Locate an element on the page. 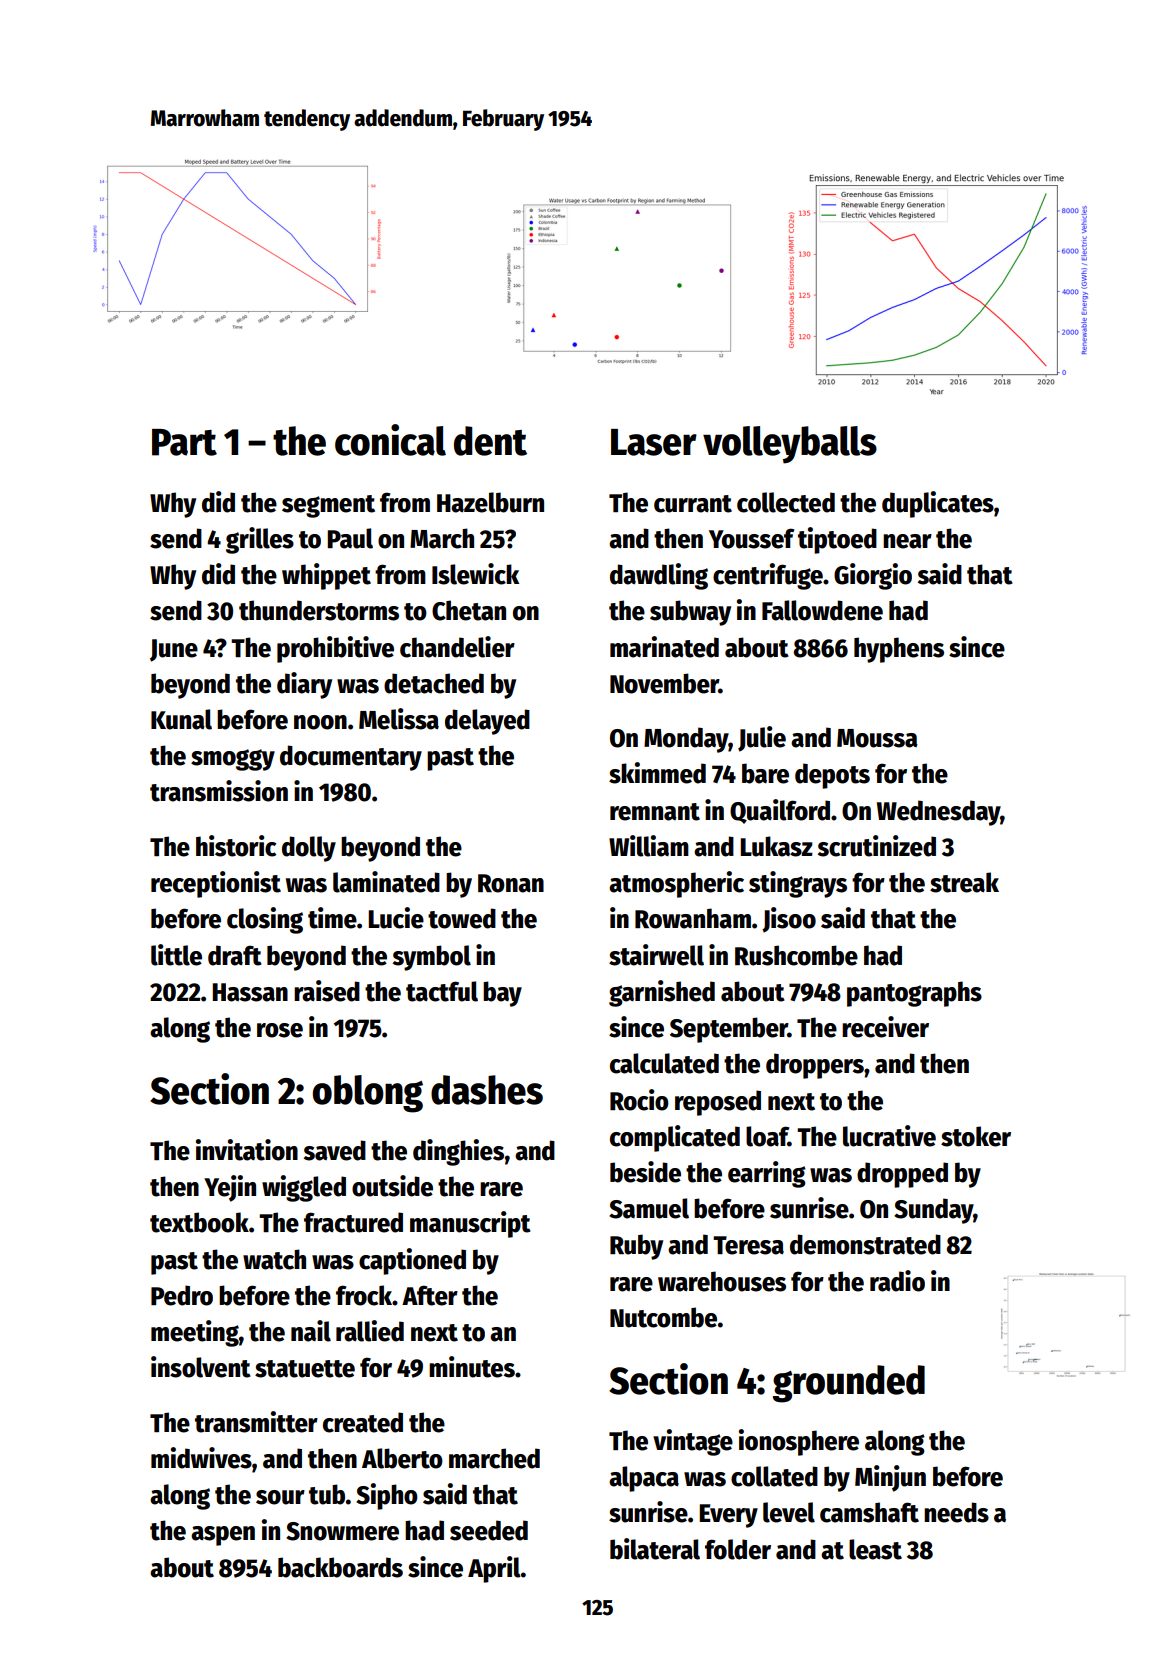 Image resolution: width=1165 pixels, height=1654 pixels. documentary is located at coordinates (351, 758).
